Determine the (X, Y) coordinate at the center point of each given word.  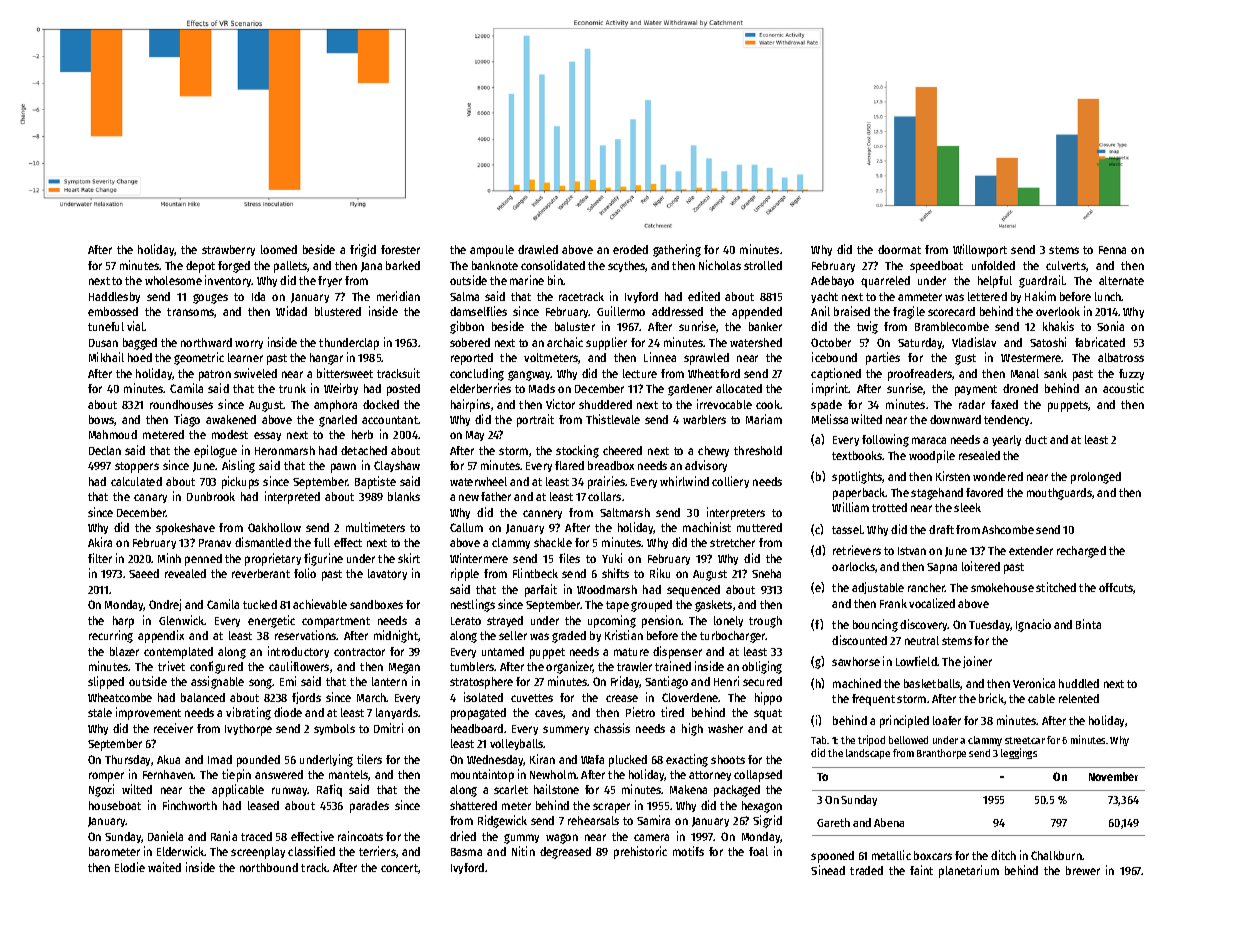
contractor (359, 652)
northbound (269, 867)
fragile (909, 312)
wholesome (173, 280)
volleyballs (517, 744)
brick (991, 698)
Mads (542, 388)
